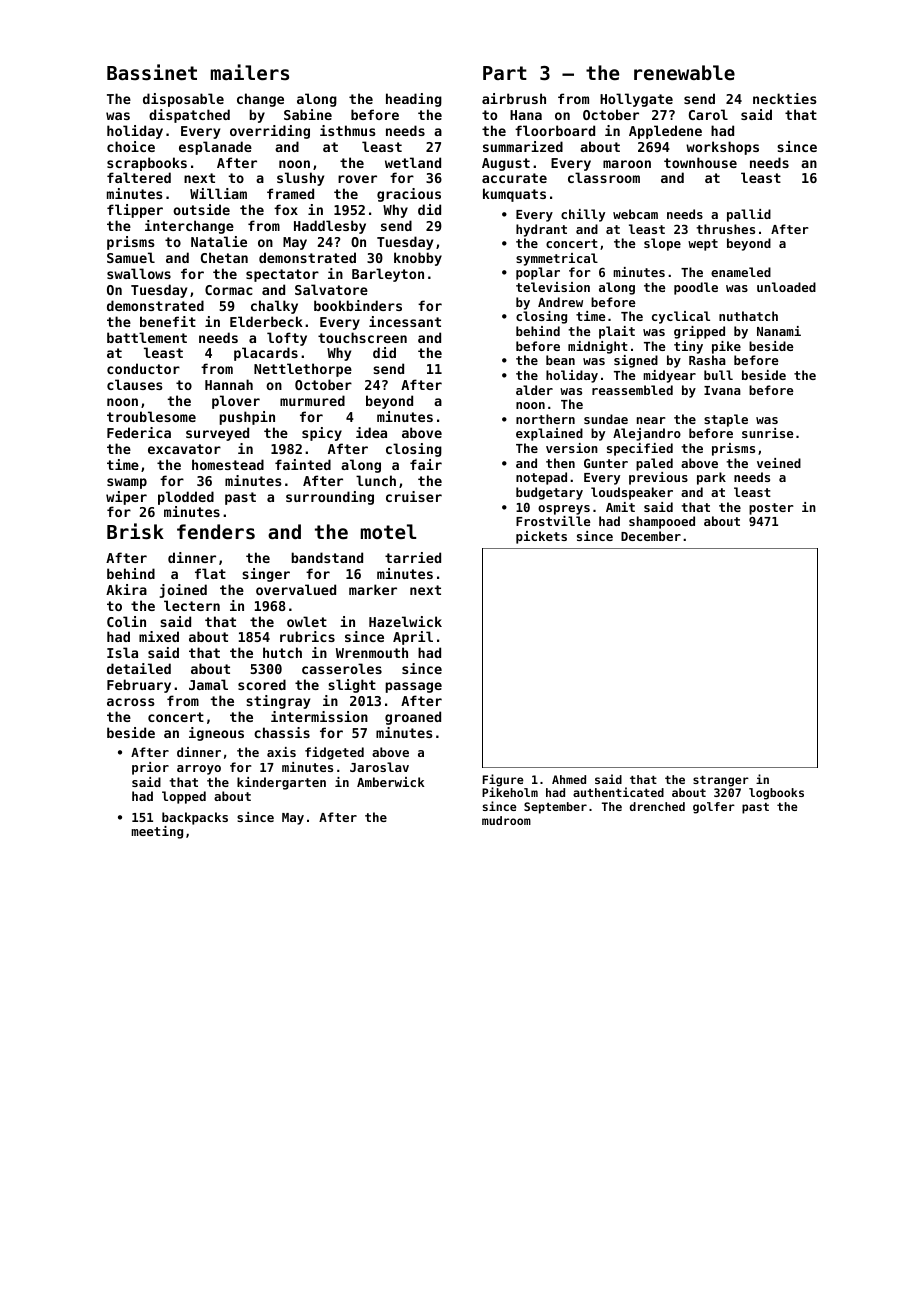 The width and height of the screenshot is (924, 1308). I want to click on hydrant, so click(541, 230).
